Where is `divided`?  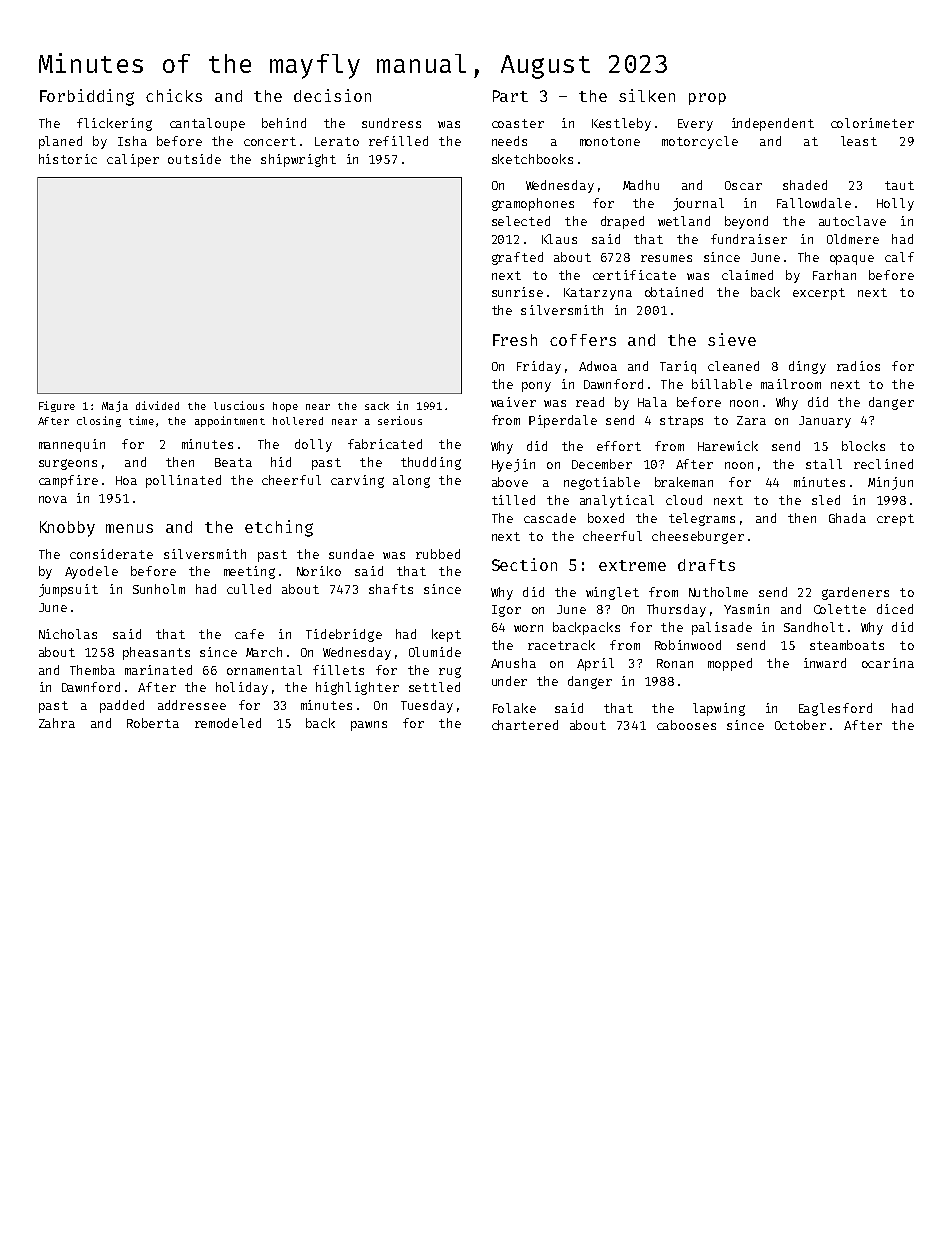 divided is located at coordinates (157, 405).
